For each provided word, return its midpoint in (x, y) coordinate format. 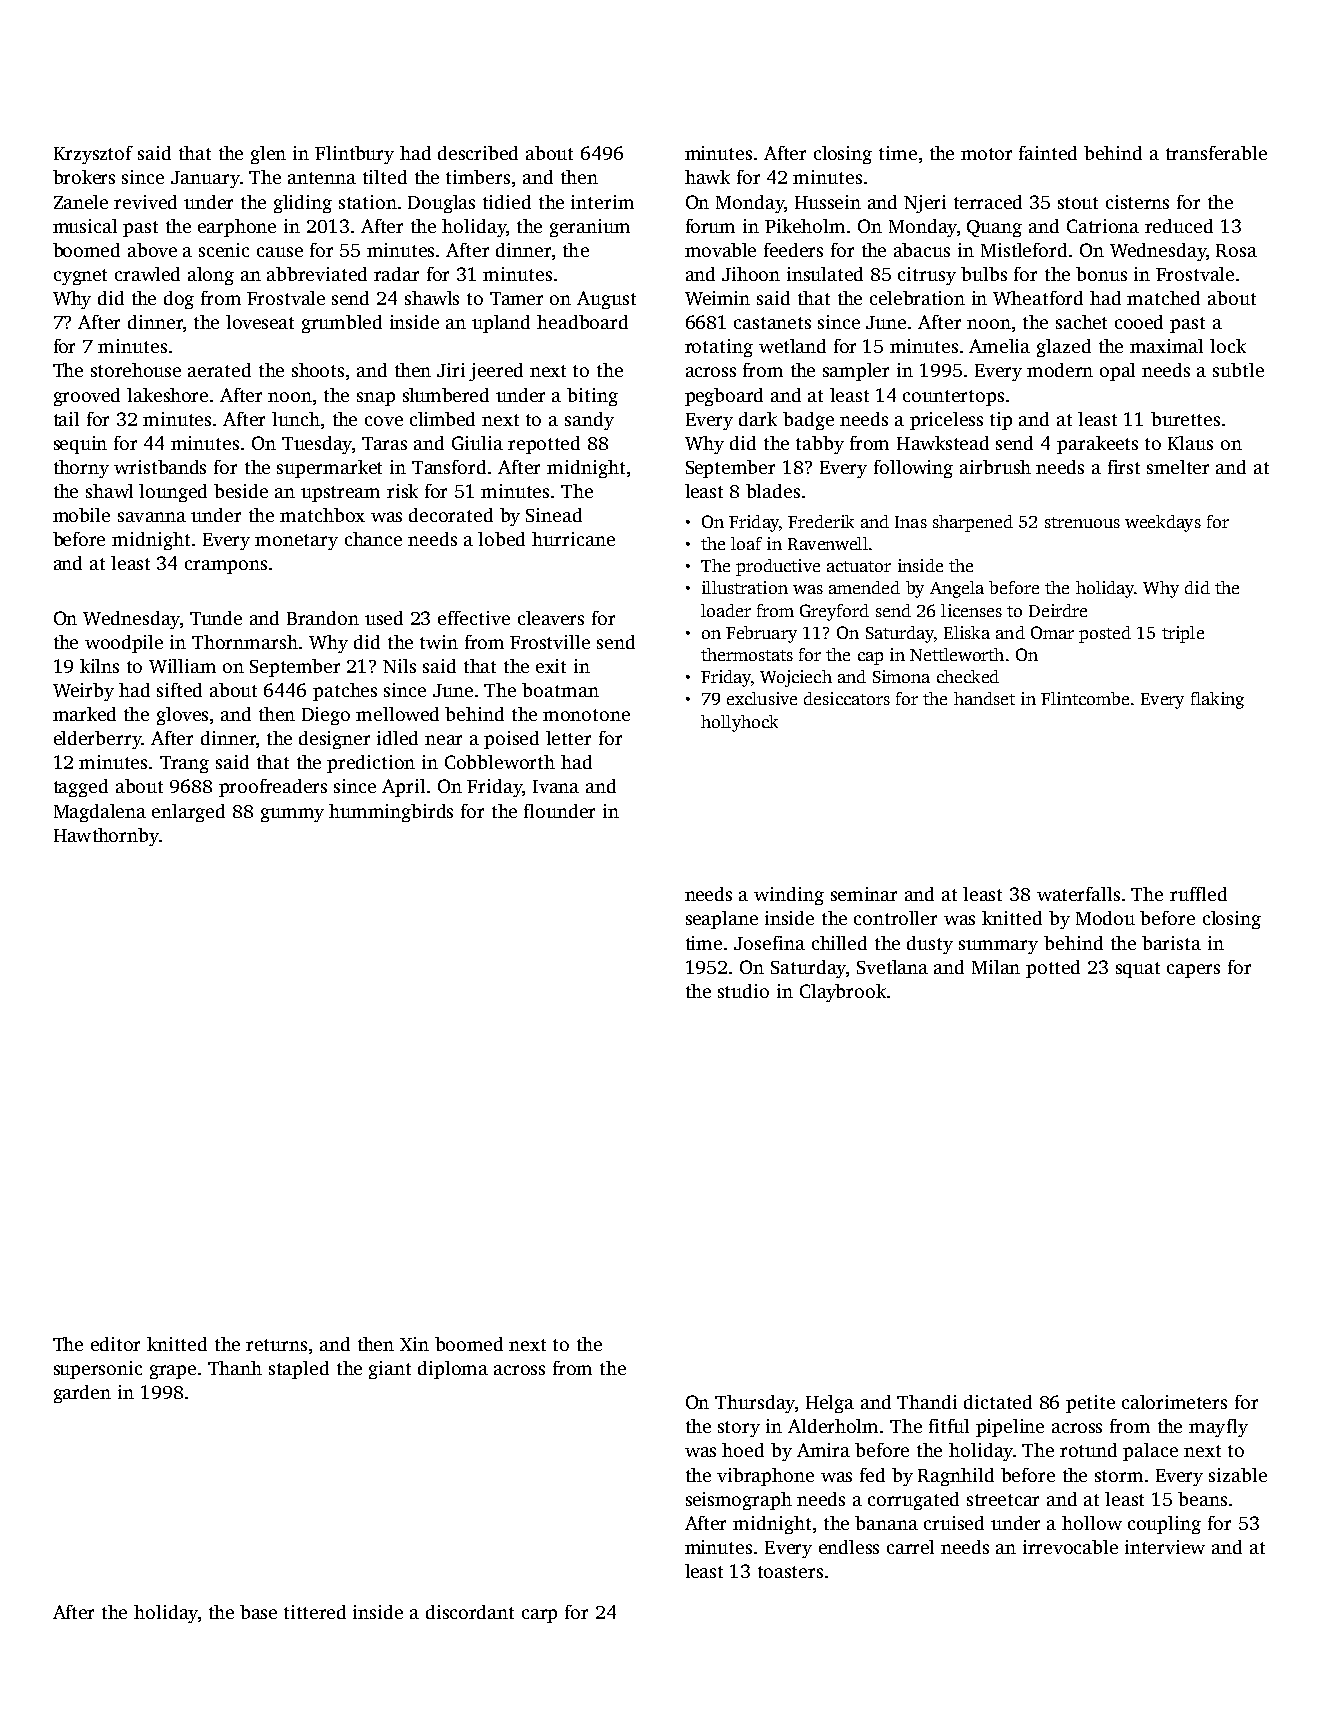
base (258, 1612)
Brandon (323, 618)
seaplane (722, 920)
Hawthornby (106, 837)
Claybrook (843, 993)
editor (115, 1344)
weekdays (1163, 523)
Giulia (477, 443)
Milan (996, 967)
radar (396, 274)
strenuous (1082, 522)
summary (998, 947)
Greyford (834, 612)
